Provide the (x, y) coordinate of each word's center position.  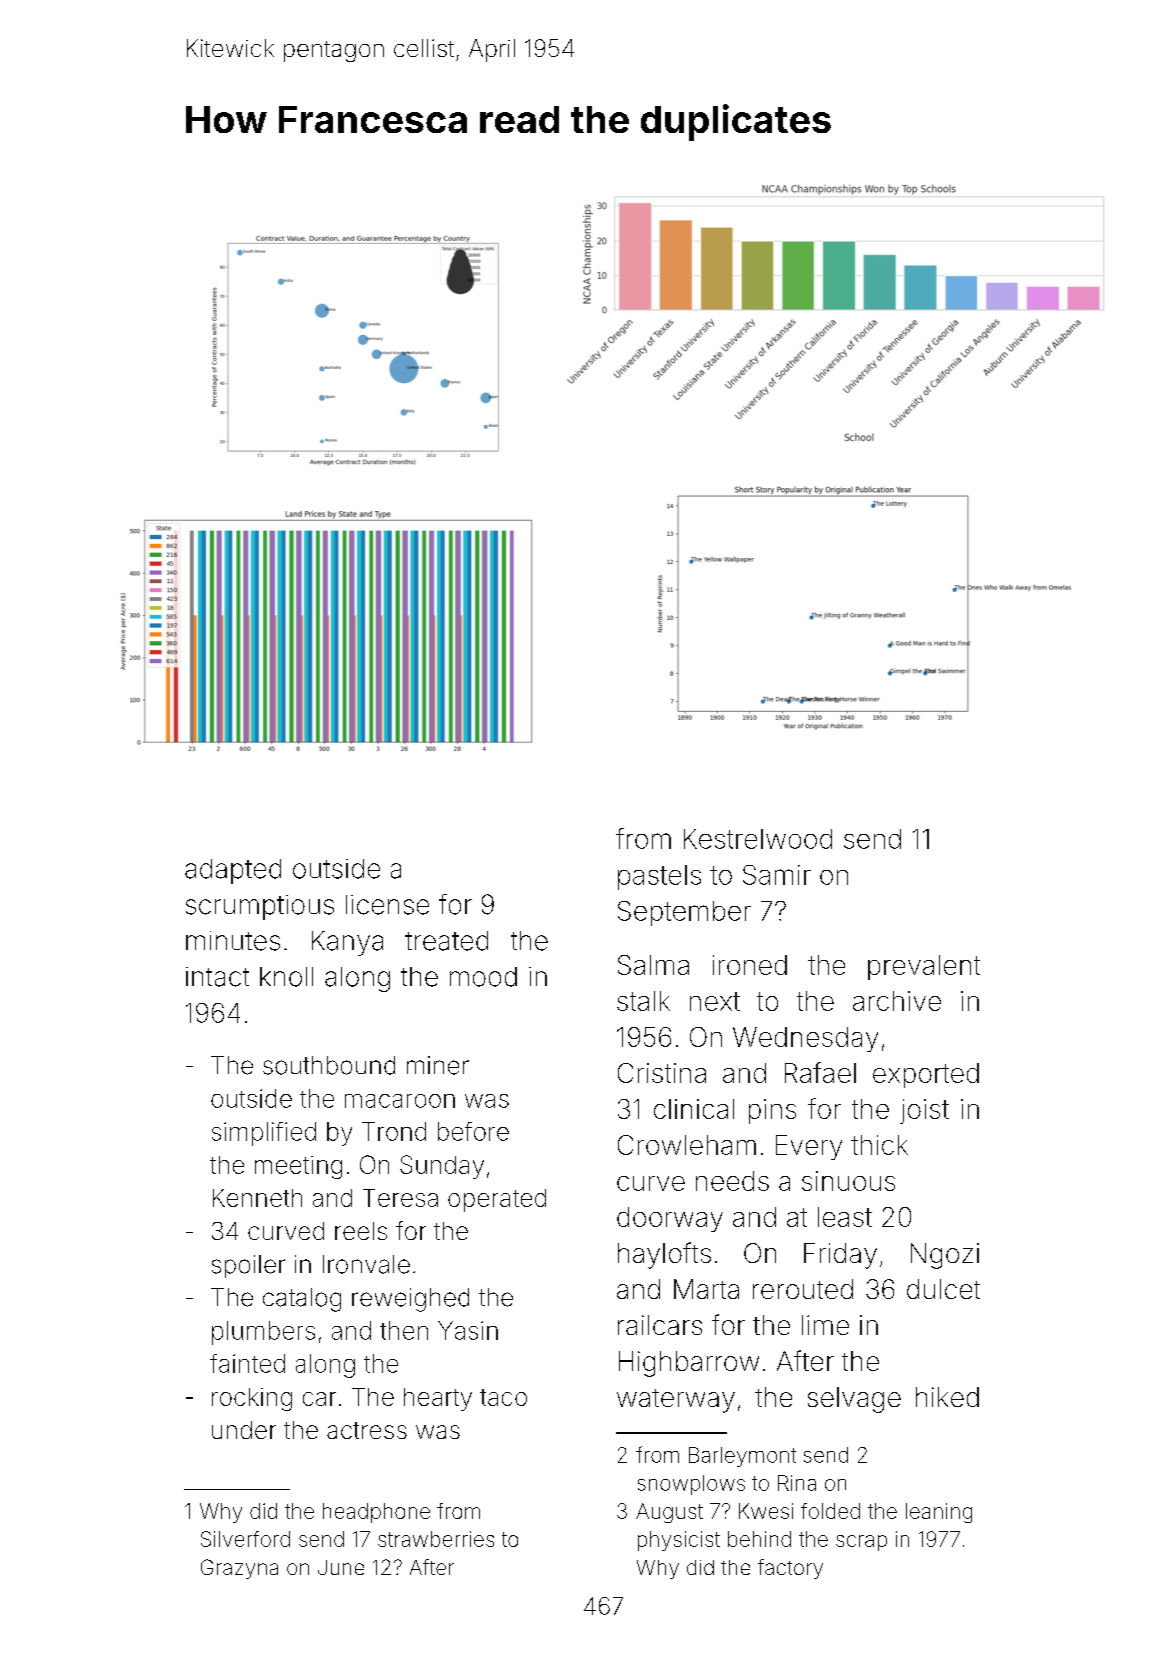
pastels (659, 877)
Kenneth (257, 1198)
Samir (777, 875)
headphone (376, 1513)
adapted (233, 871)
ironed (750, 965)
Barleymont (742, 1457)
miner (438, 1065)
